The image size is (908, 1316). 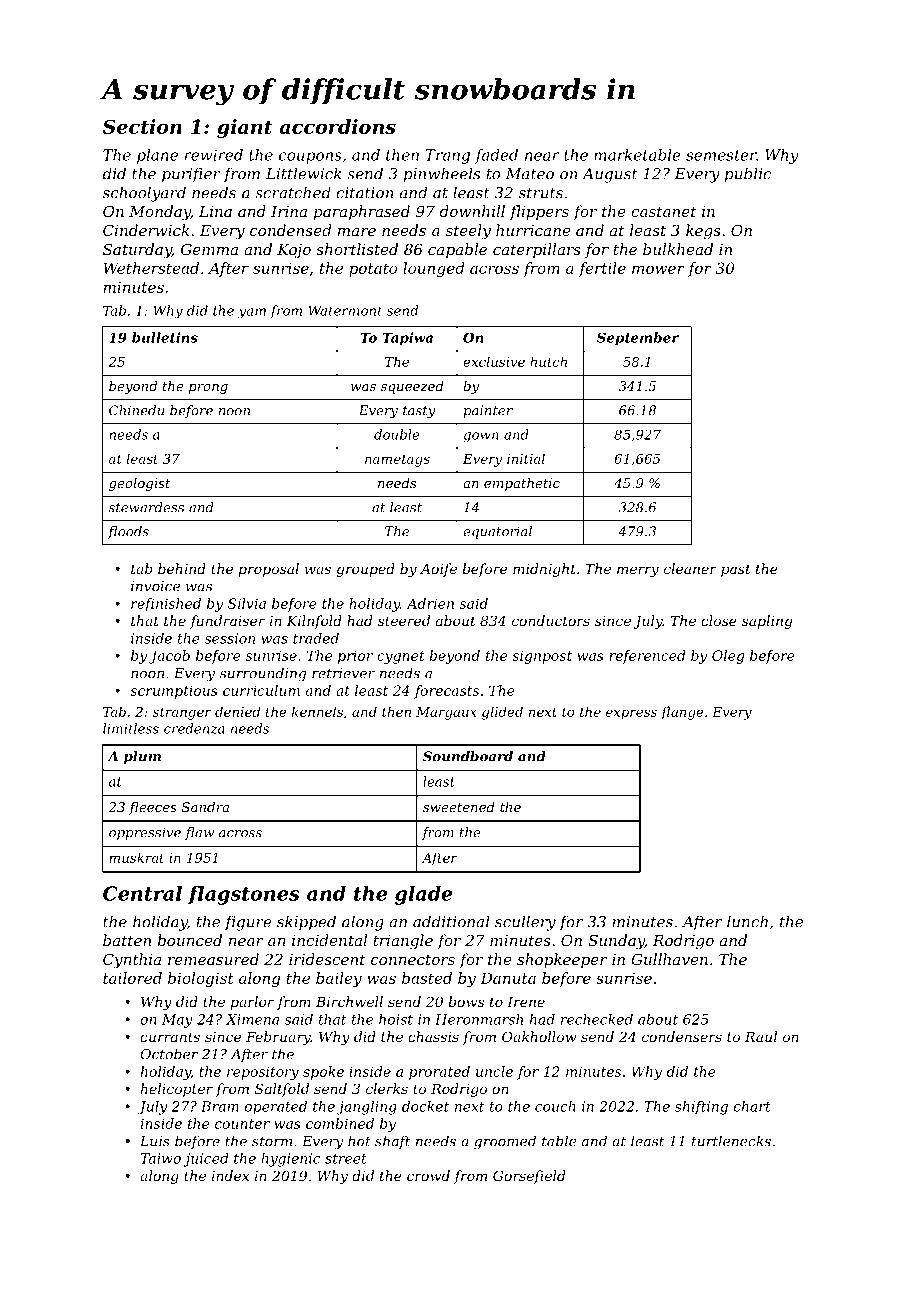 I want to click on merry, so click(x=638, y=571).
